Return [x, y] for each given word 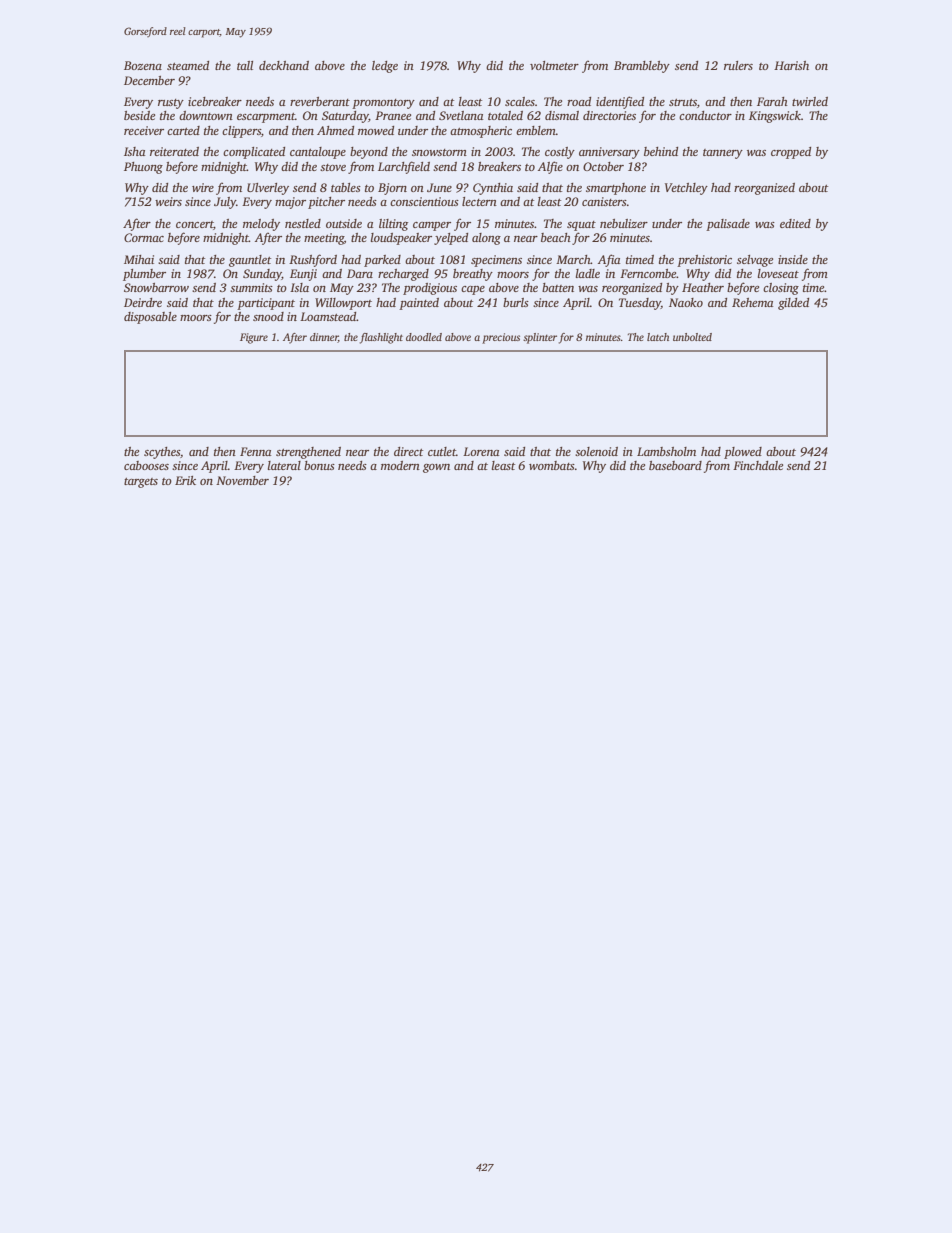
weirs [168, 201]
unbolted [692, 337]
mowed [376, 130]
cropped [791, 153]
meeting [324, 239]
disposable [150, 318]
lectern [479, 201]
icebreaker [215, 101]
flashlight [381, 338]
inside [793, 259]
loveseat [778, 273]
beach [556, 237]
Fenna [255, 451]
